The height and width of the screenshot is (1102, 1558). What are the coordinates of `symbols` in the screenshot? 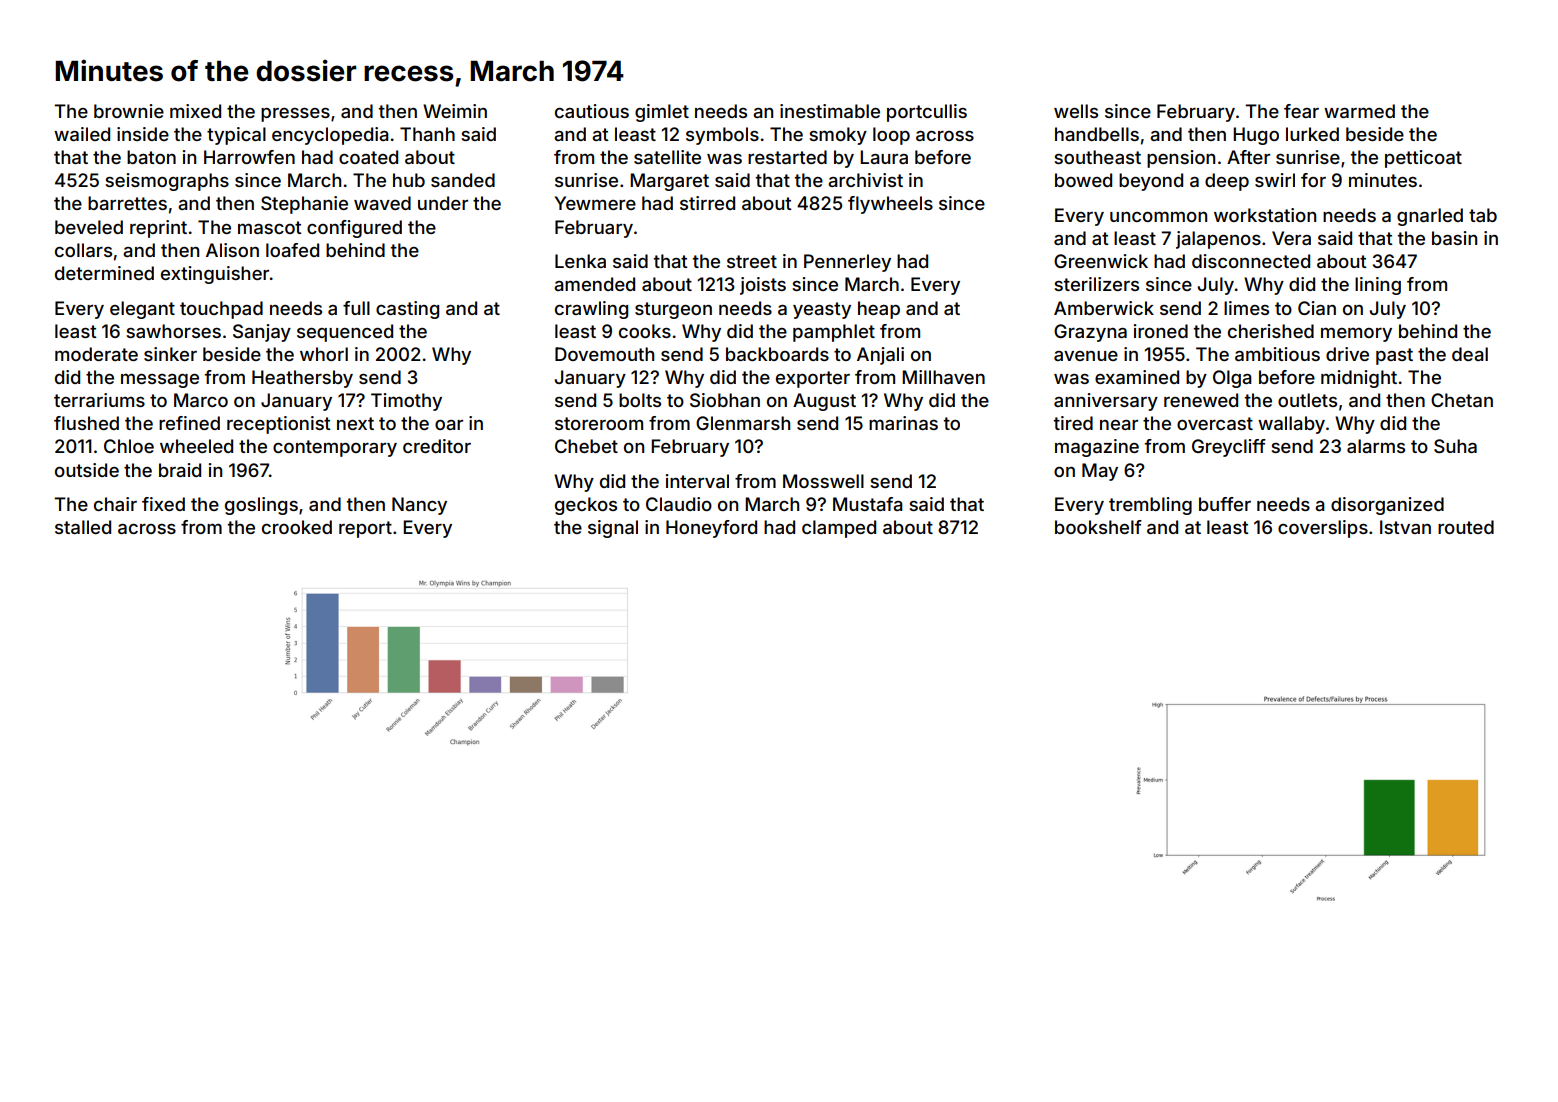 It's located at (722, 136).
